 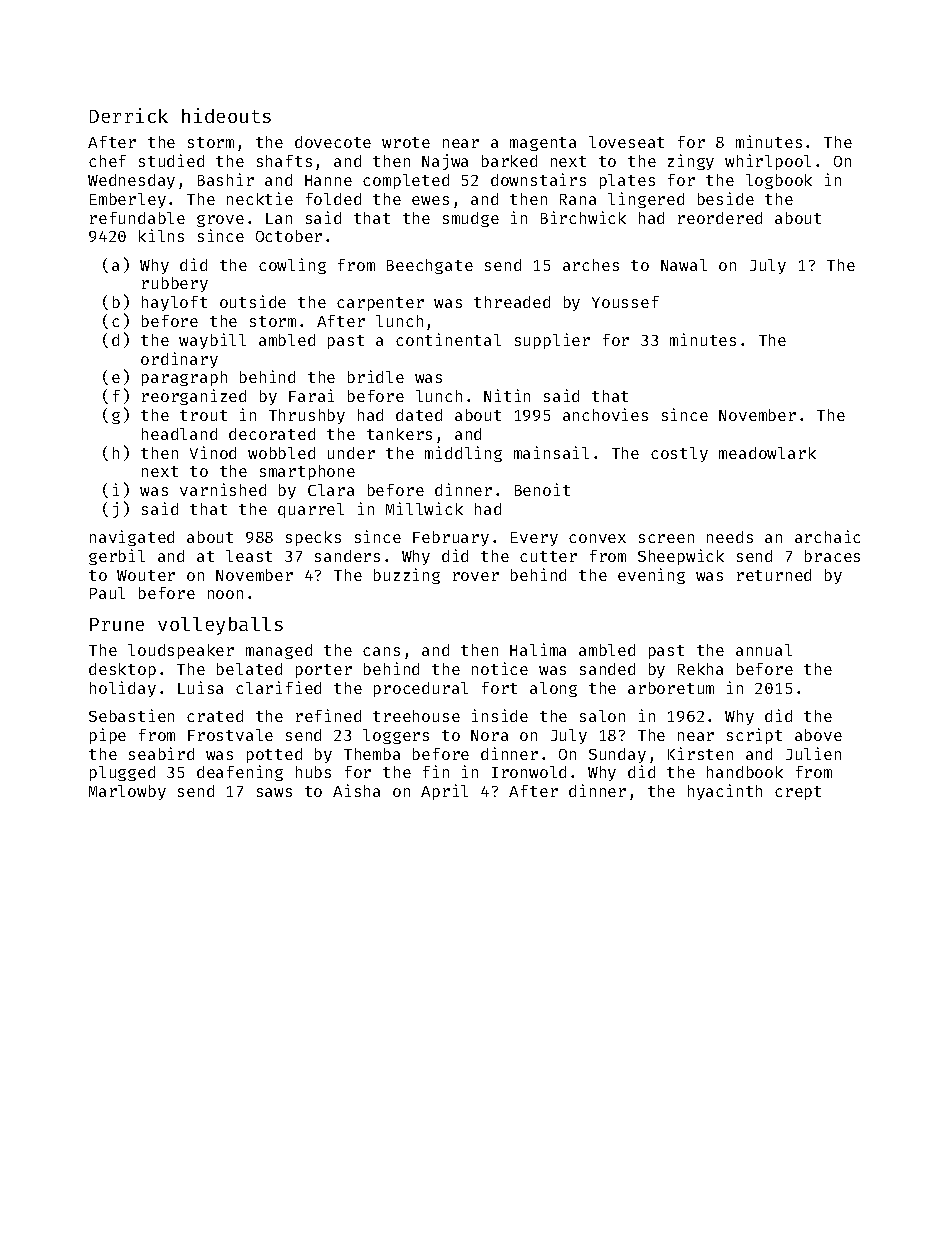 What do you see at coordinates (278, 687) in the screenshot?
I see `clarified` at bounding box center [278, 687].
